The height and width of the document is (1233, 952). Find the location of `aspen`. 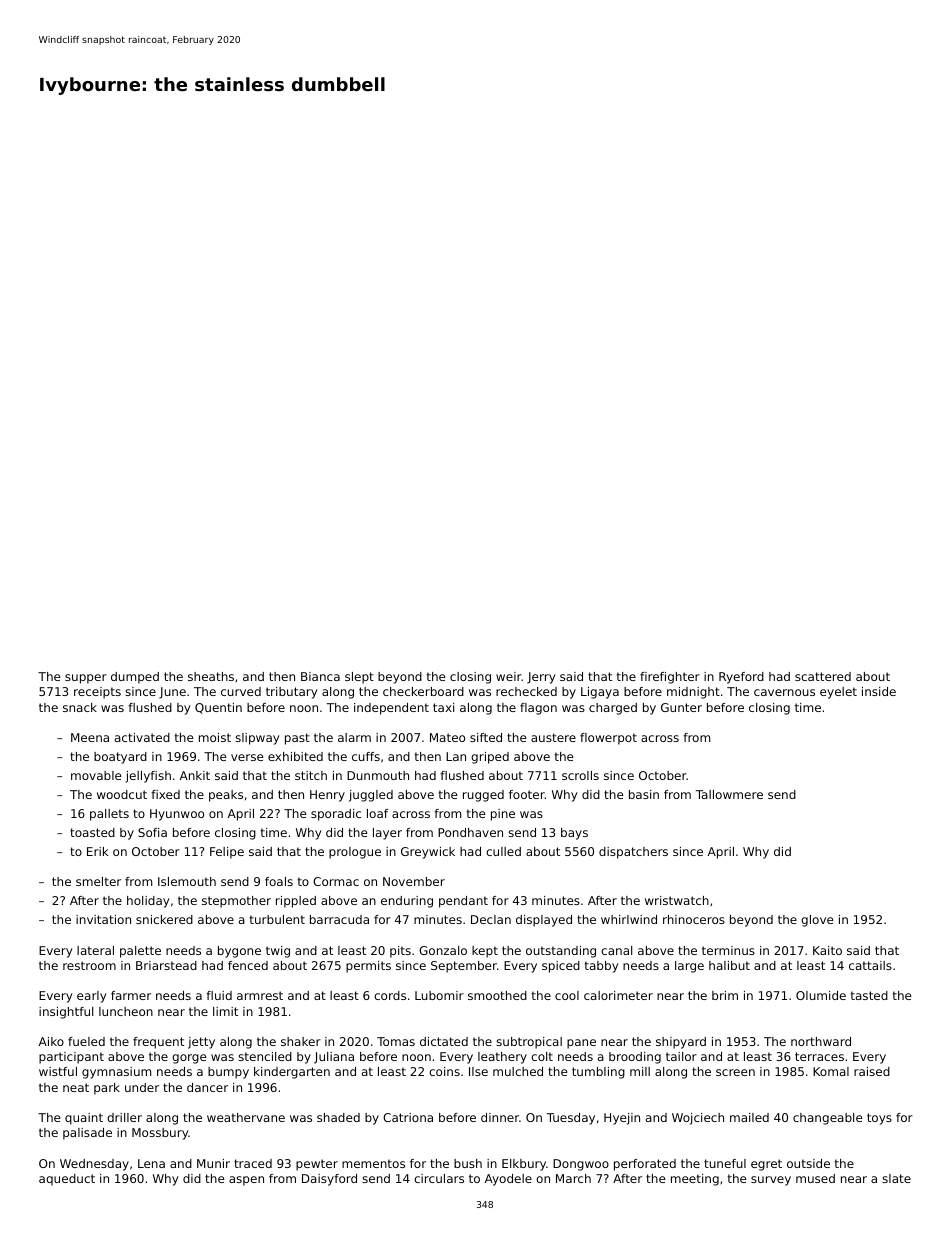

aspen is located at coordinates (246, 1181).
